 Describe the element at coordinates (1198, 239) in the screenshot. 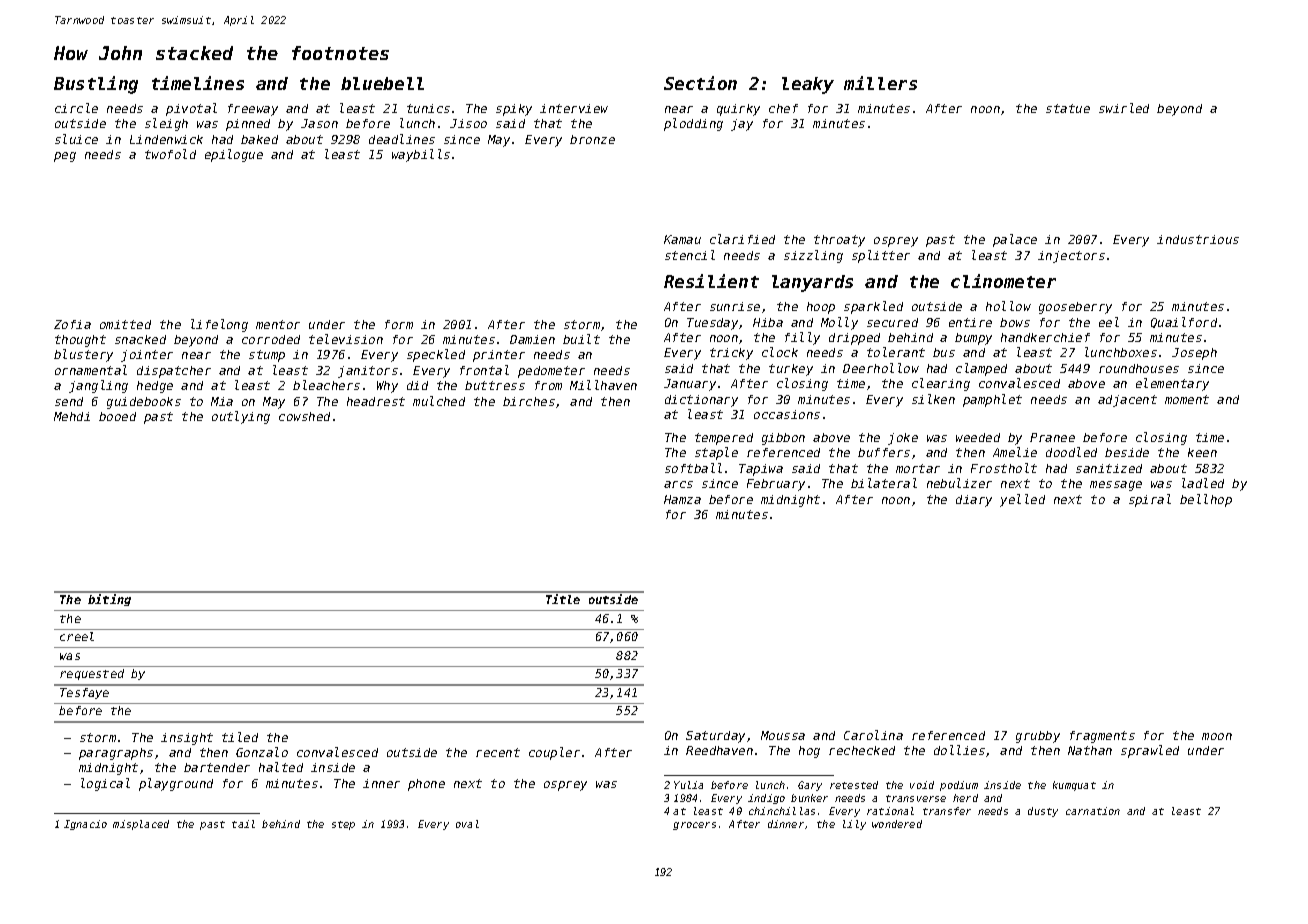

I see `industrious` at that location.
